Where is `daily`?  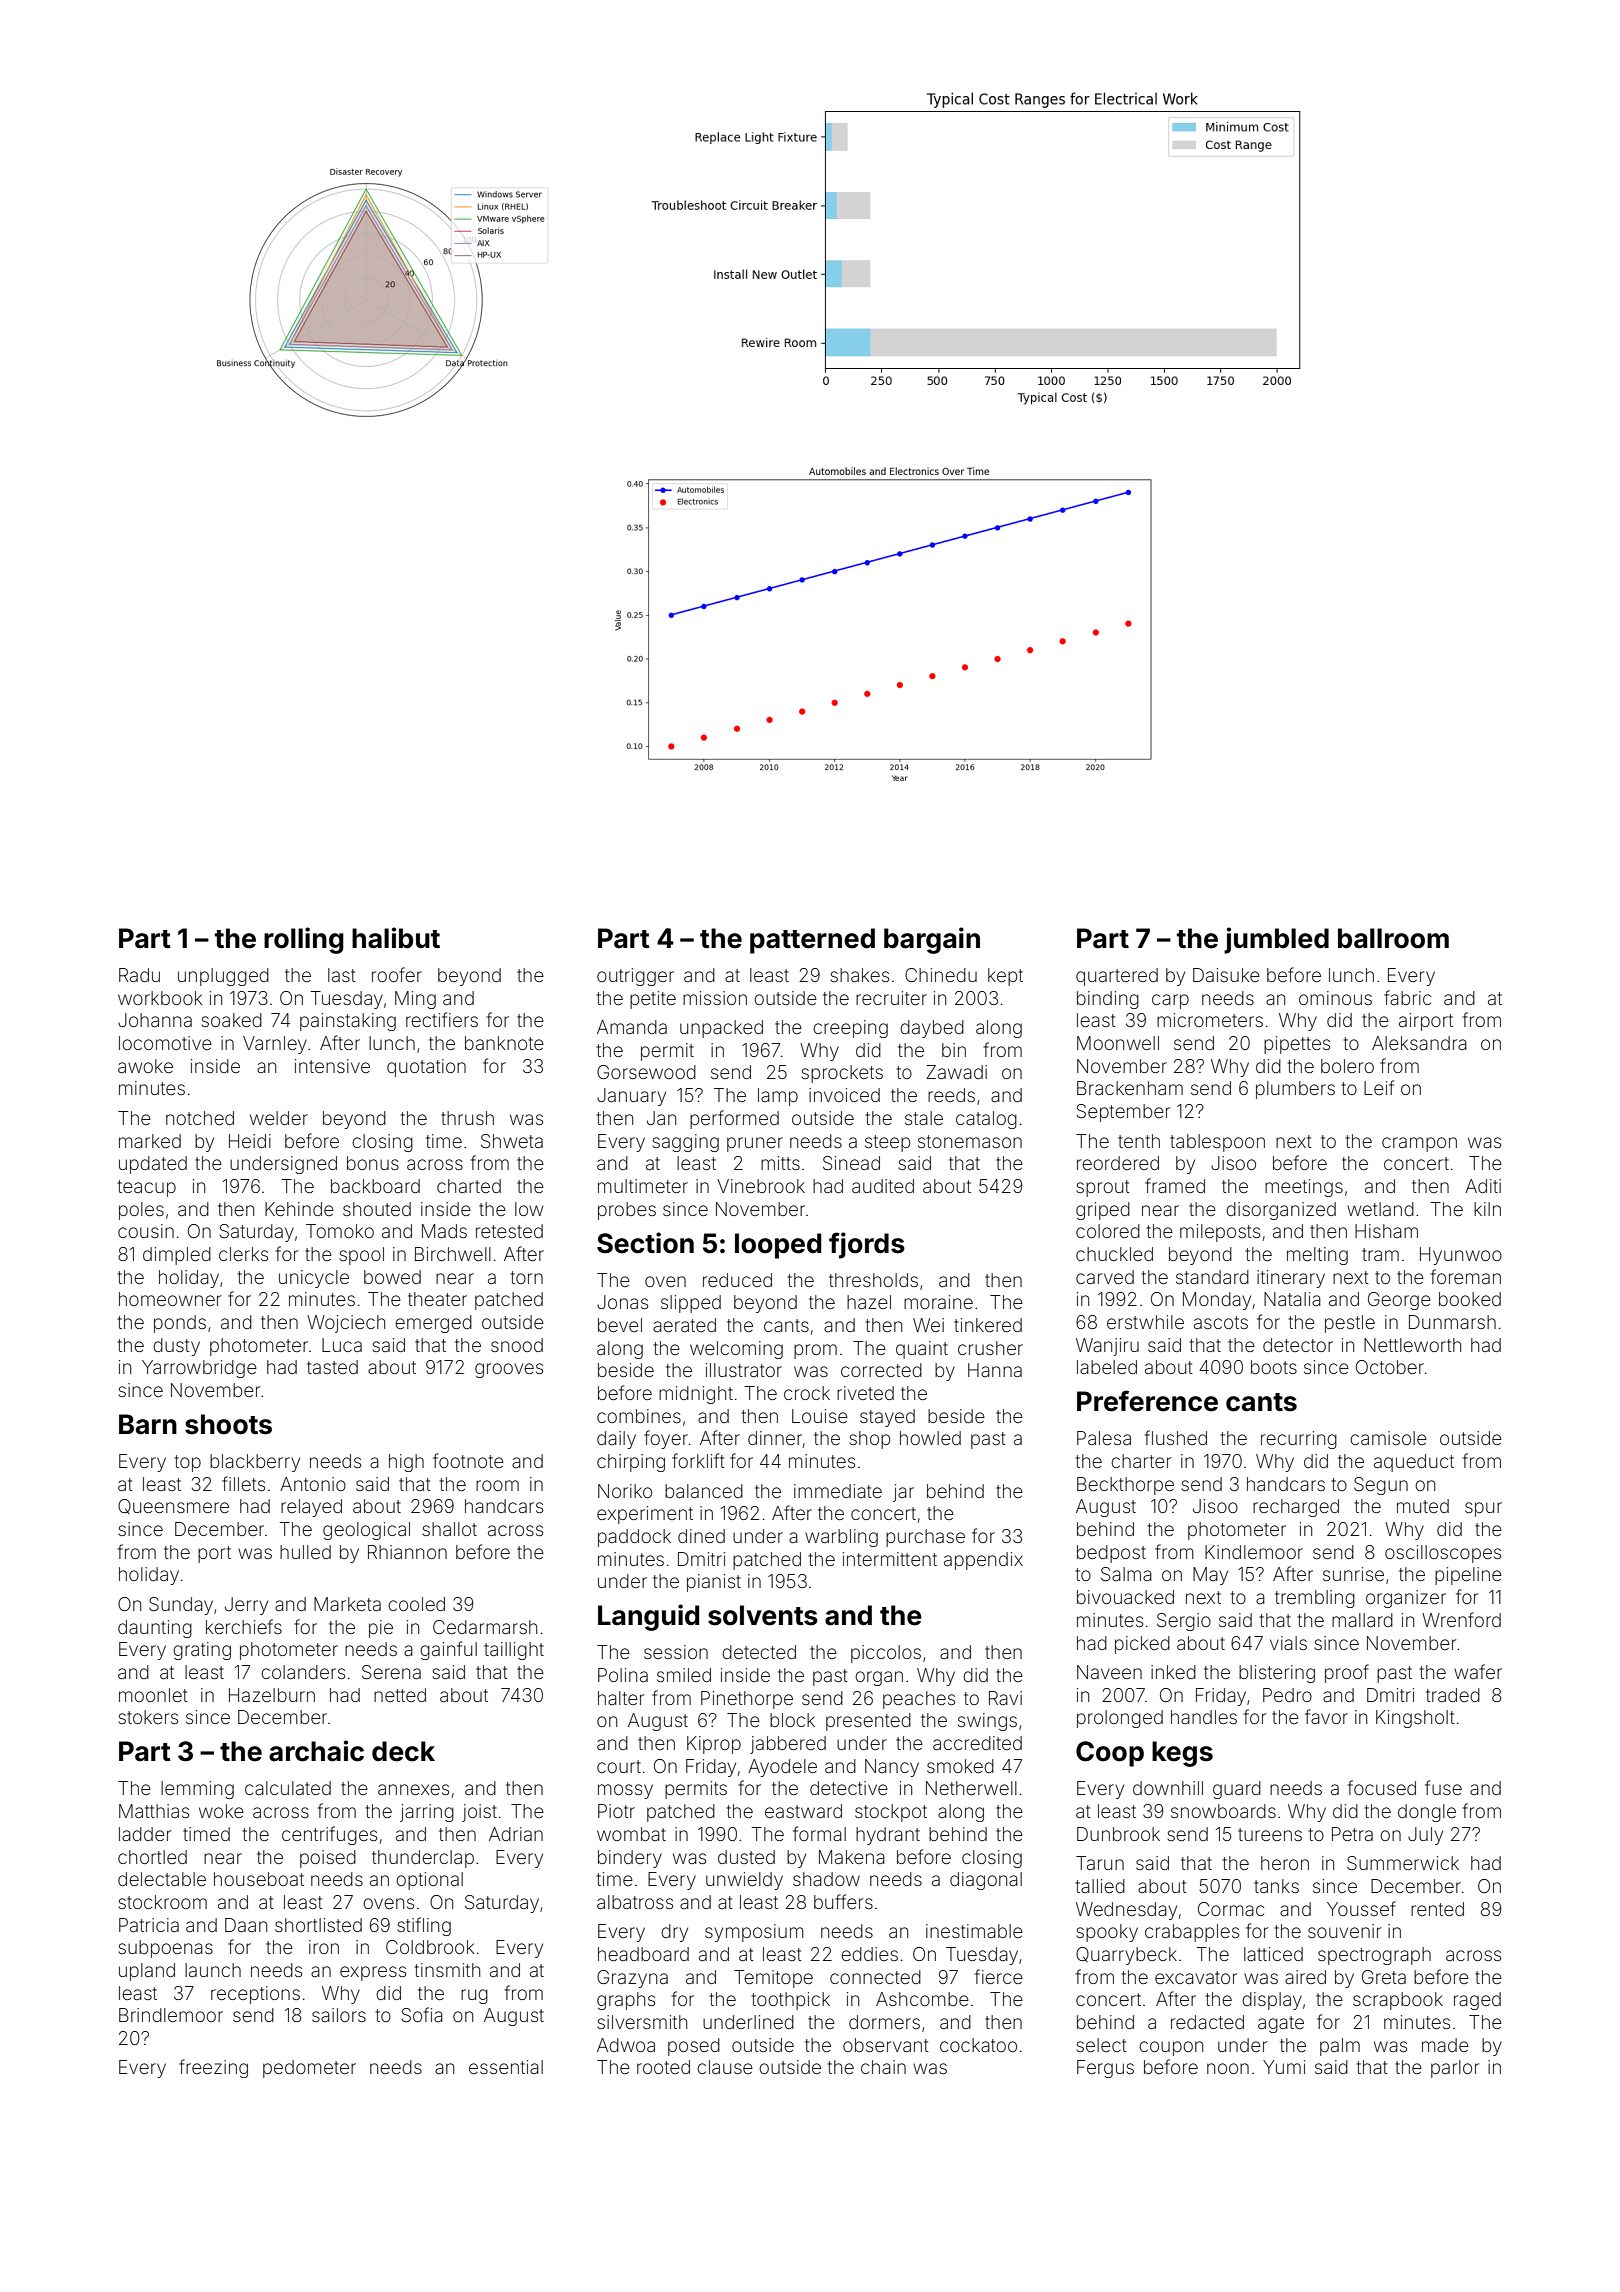
daily is located at coordinates (616, 1440).
